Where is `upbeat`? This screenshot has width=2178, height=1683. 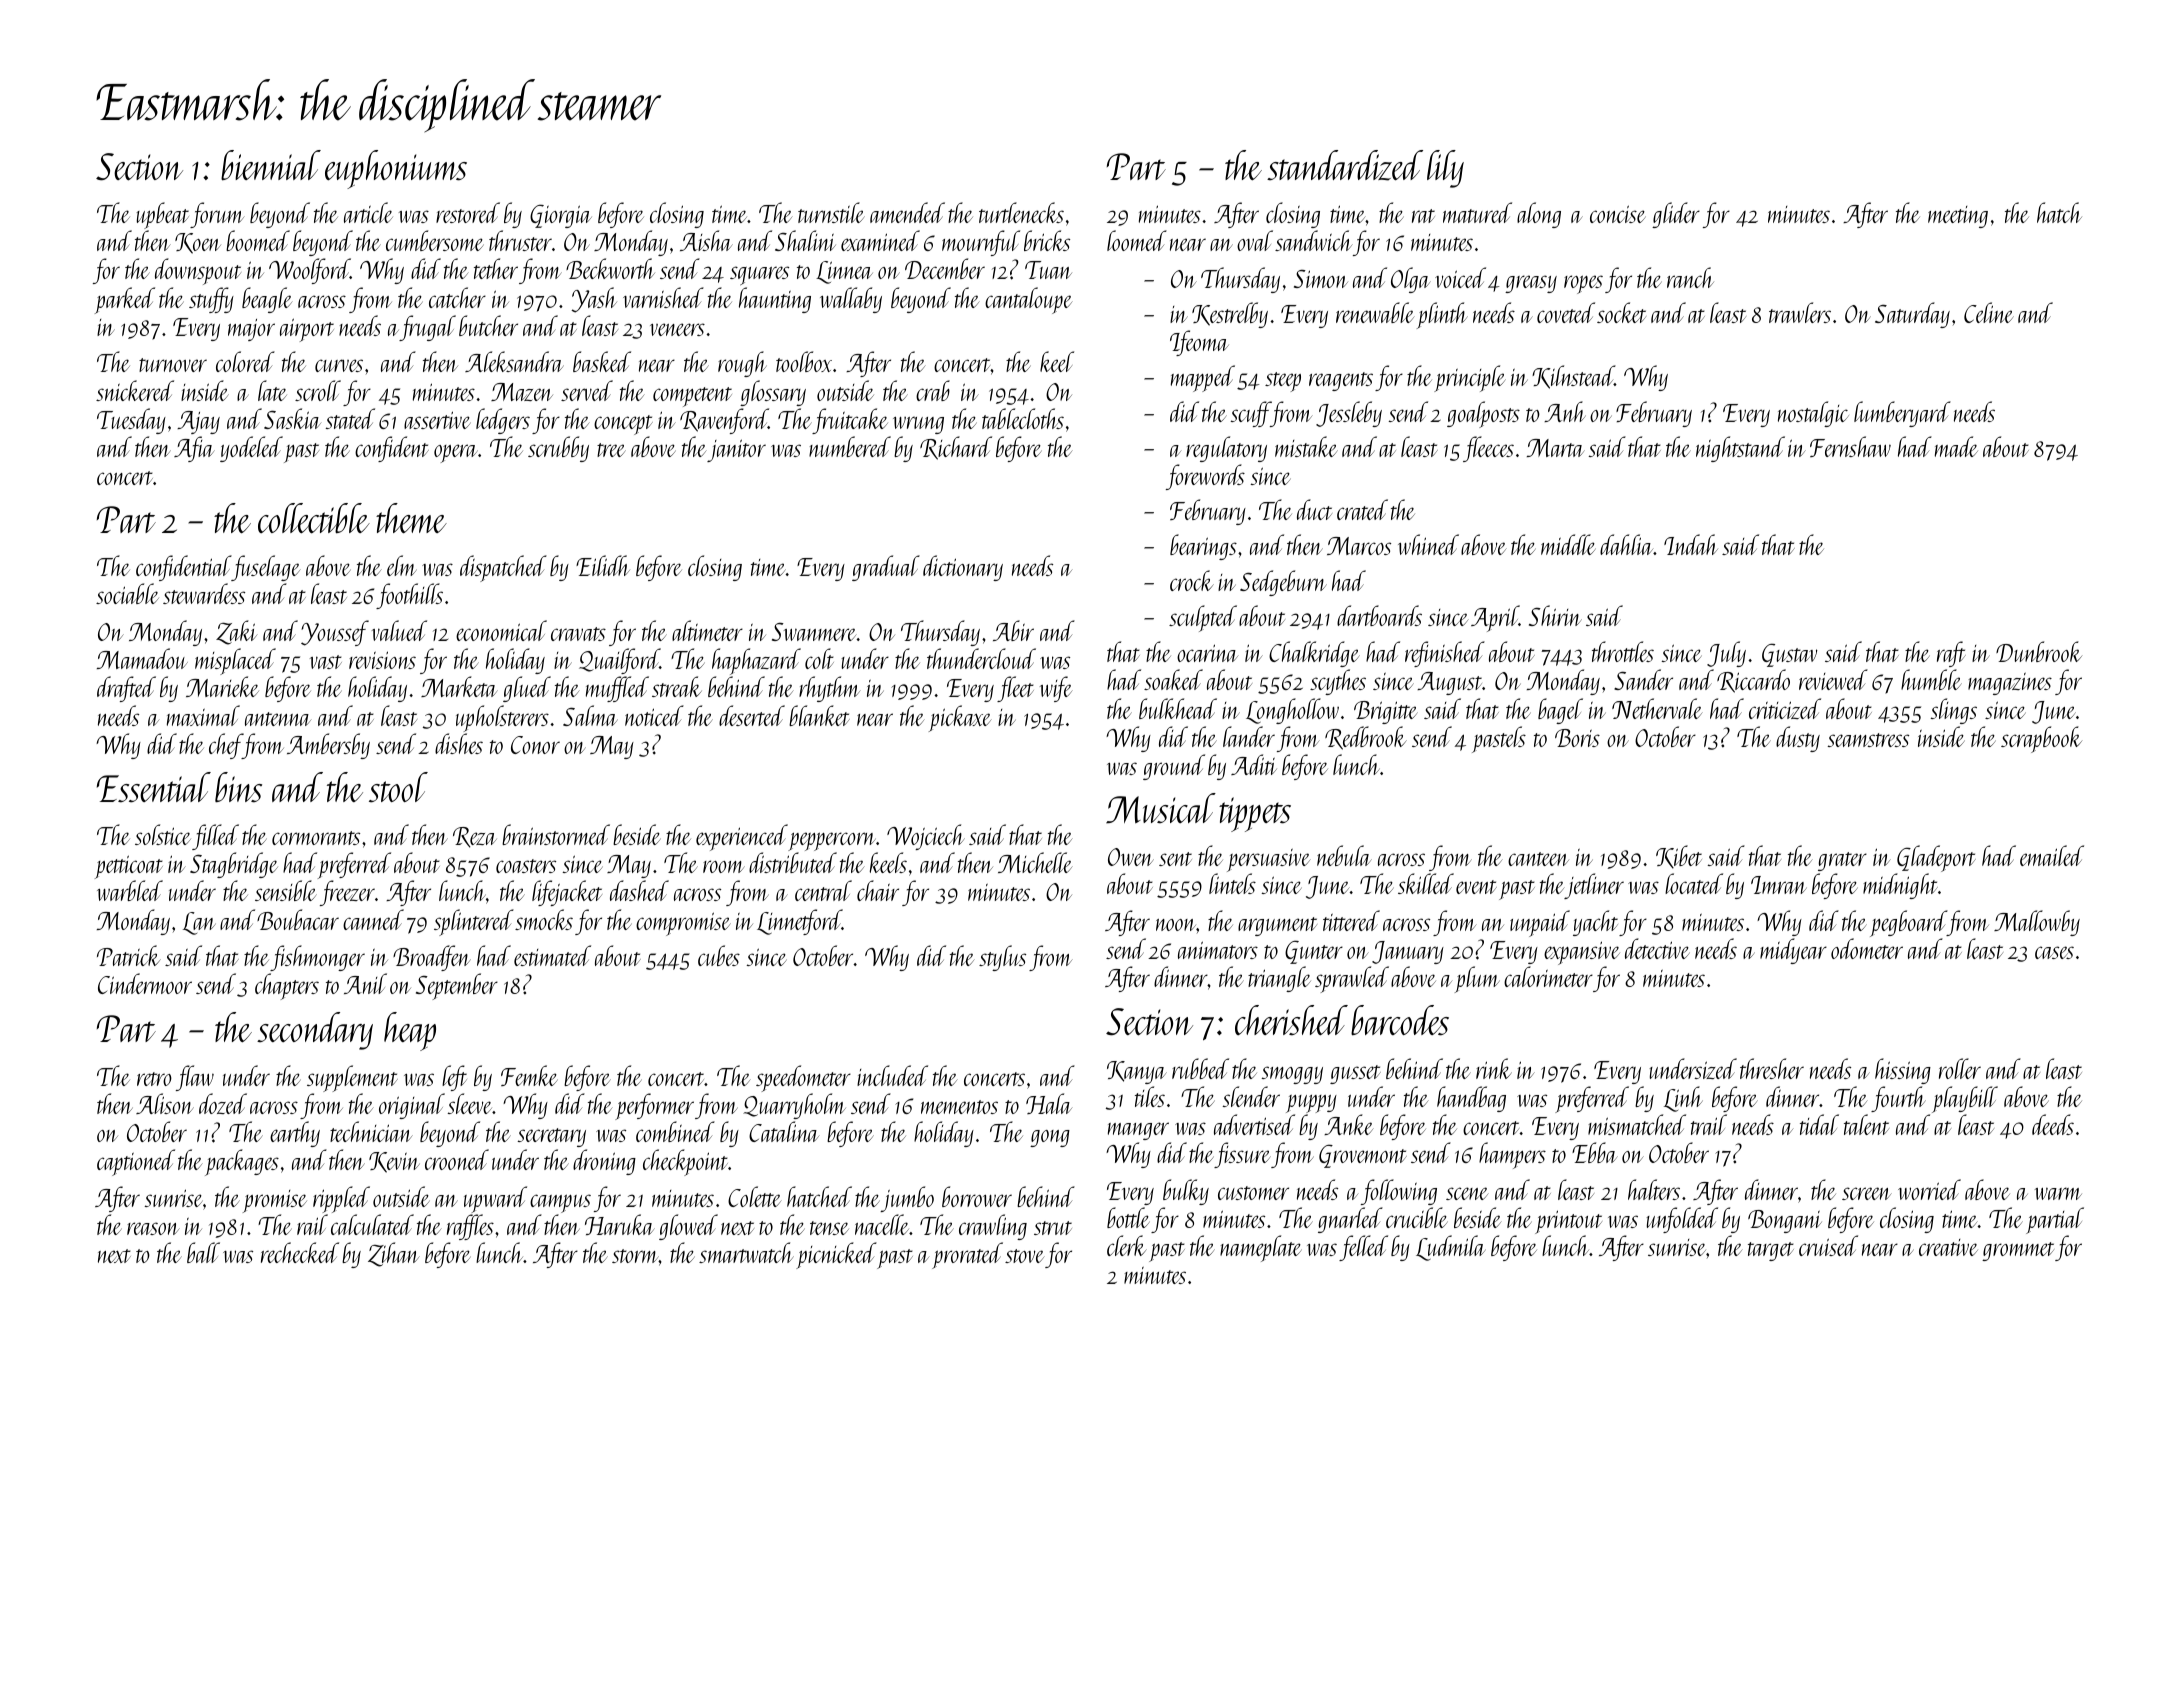 upbeat is located at coordinates (162, 216).
